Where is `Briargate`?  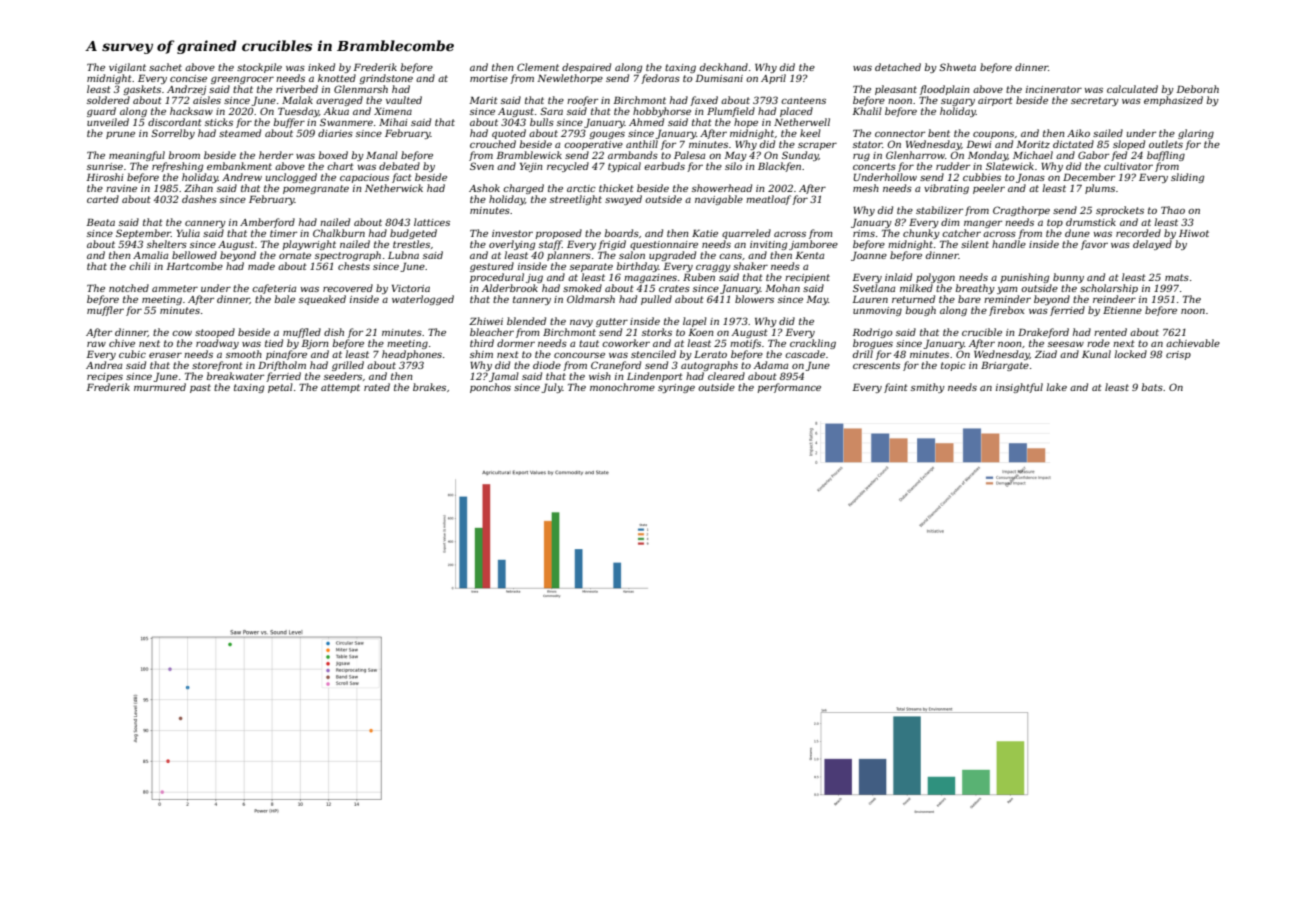 Briargate is located at coordinates (1005, 366).
